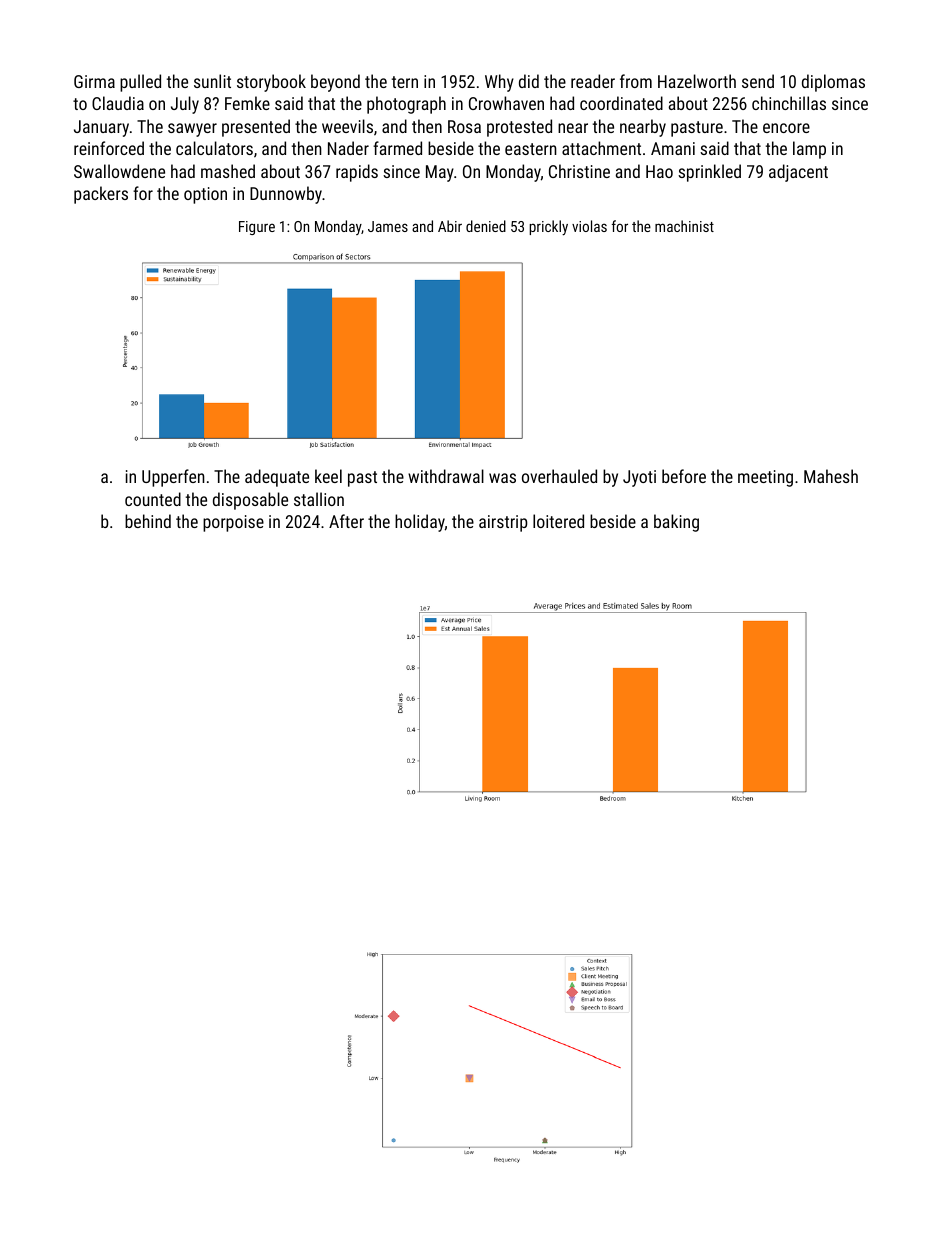  What do you see at coordinates (831, 476) in the screenshot?
I see `Mahesh` at bounding box center [831, 476].
